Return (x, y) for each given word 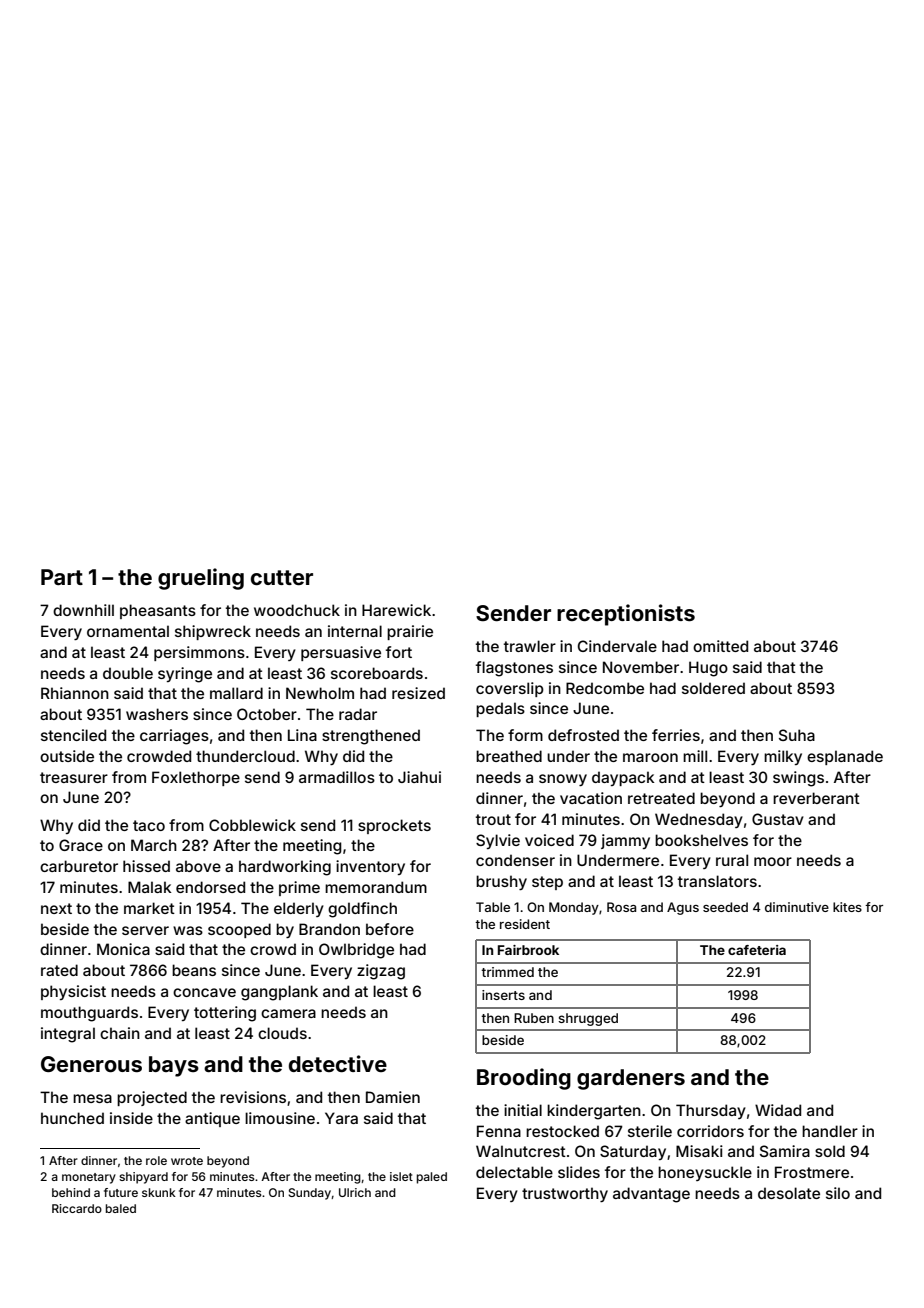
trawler (530, 646)
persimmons (199, 653)
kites (847, 907)
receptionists (626, 615)
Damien (393, 1097)
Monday (574, 908)
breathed (509, 756)
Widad (778, 1110)
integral (68, 1035)
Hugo (708, 669)
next (56, 908)
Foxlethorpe (196, 778)
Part (62, 577)
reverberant (816, 798)
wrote (187, 1161)
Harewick (396, 610)
